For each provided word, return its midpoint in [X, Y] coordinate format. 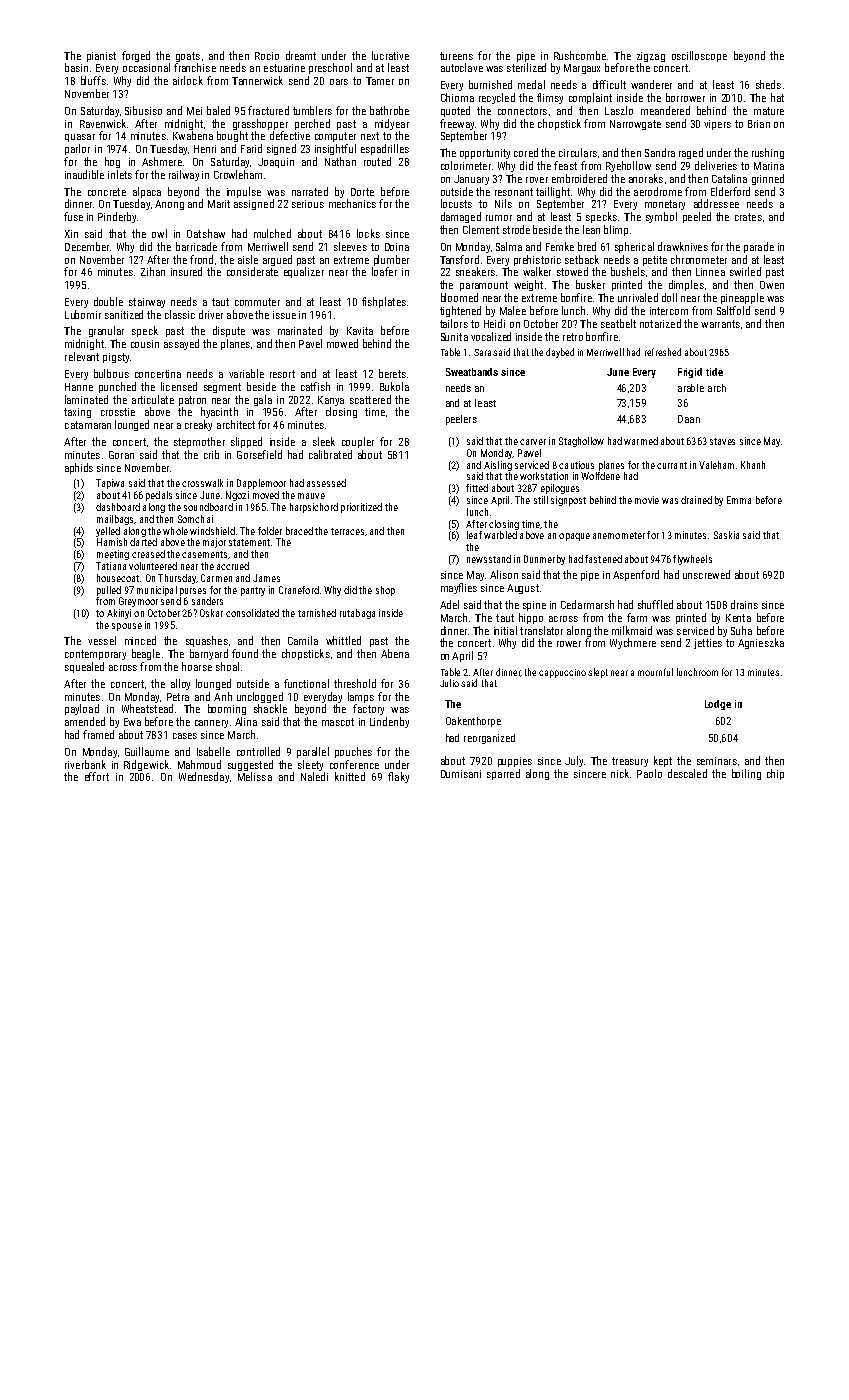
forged [136, 56]
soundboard [208, 507]
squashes [207, 641]
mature [769, 111]
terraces [347, 531]
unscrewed [706, 574]
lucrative [390, 55]
